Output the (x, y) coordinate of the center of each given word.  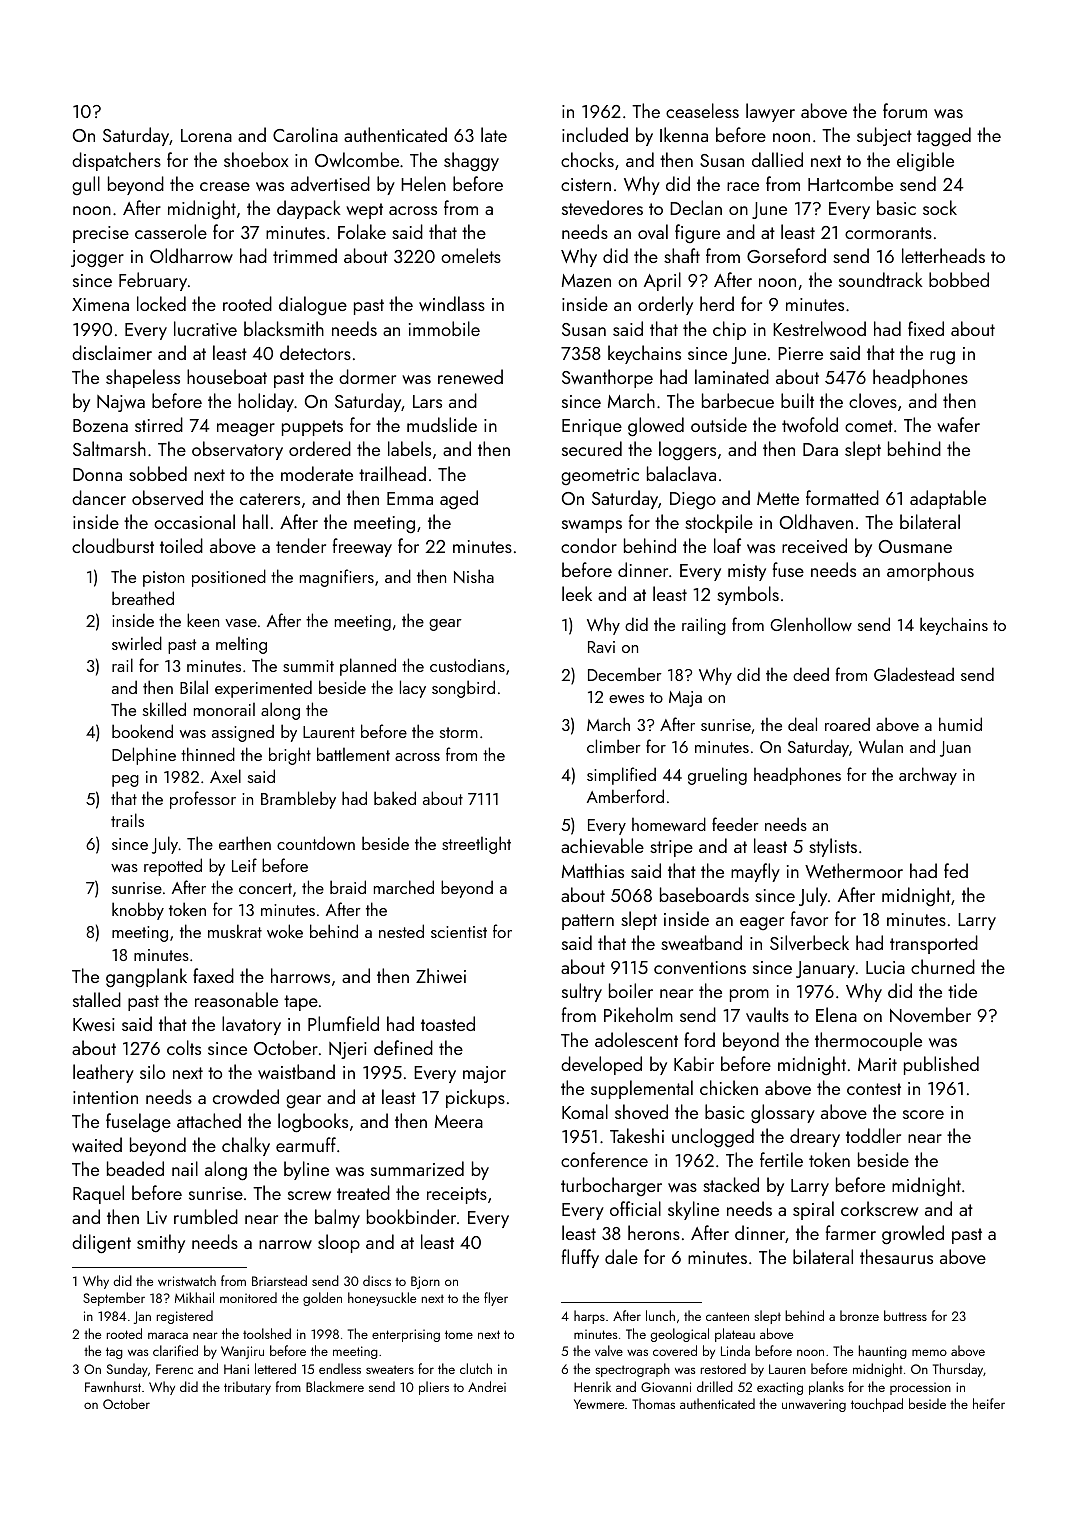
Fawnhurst (113, 1386)
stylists (833, 847)
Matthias (593, 870)
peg (125, 781)
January (825, 969)
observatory (237, 450)
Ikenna (684, 134)
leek (577, 593)
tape (301, 1003)
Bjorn (425, 1282)
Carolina (305, 134)
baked (395, 798)
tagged (944, 137)
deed (811, 674)
